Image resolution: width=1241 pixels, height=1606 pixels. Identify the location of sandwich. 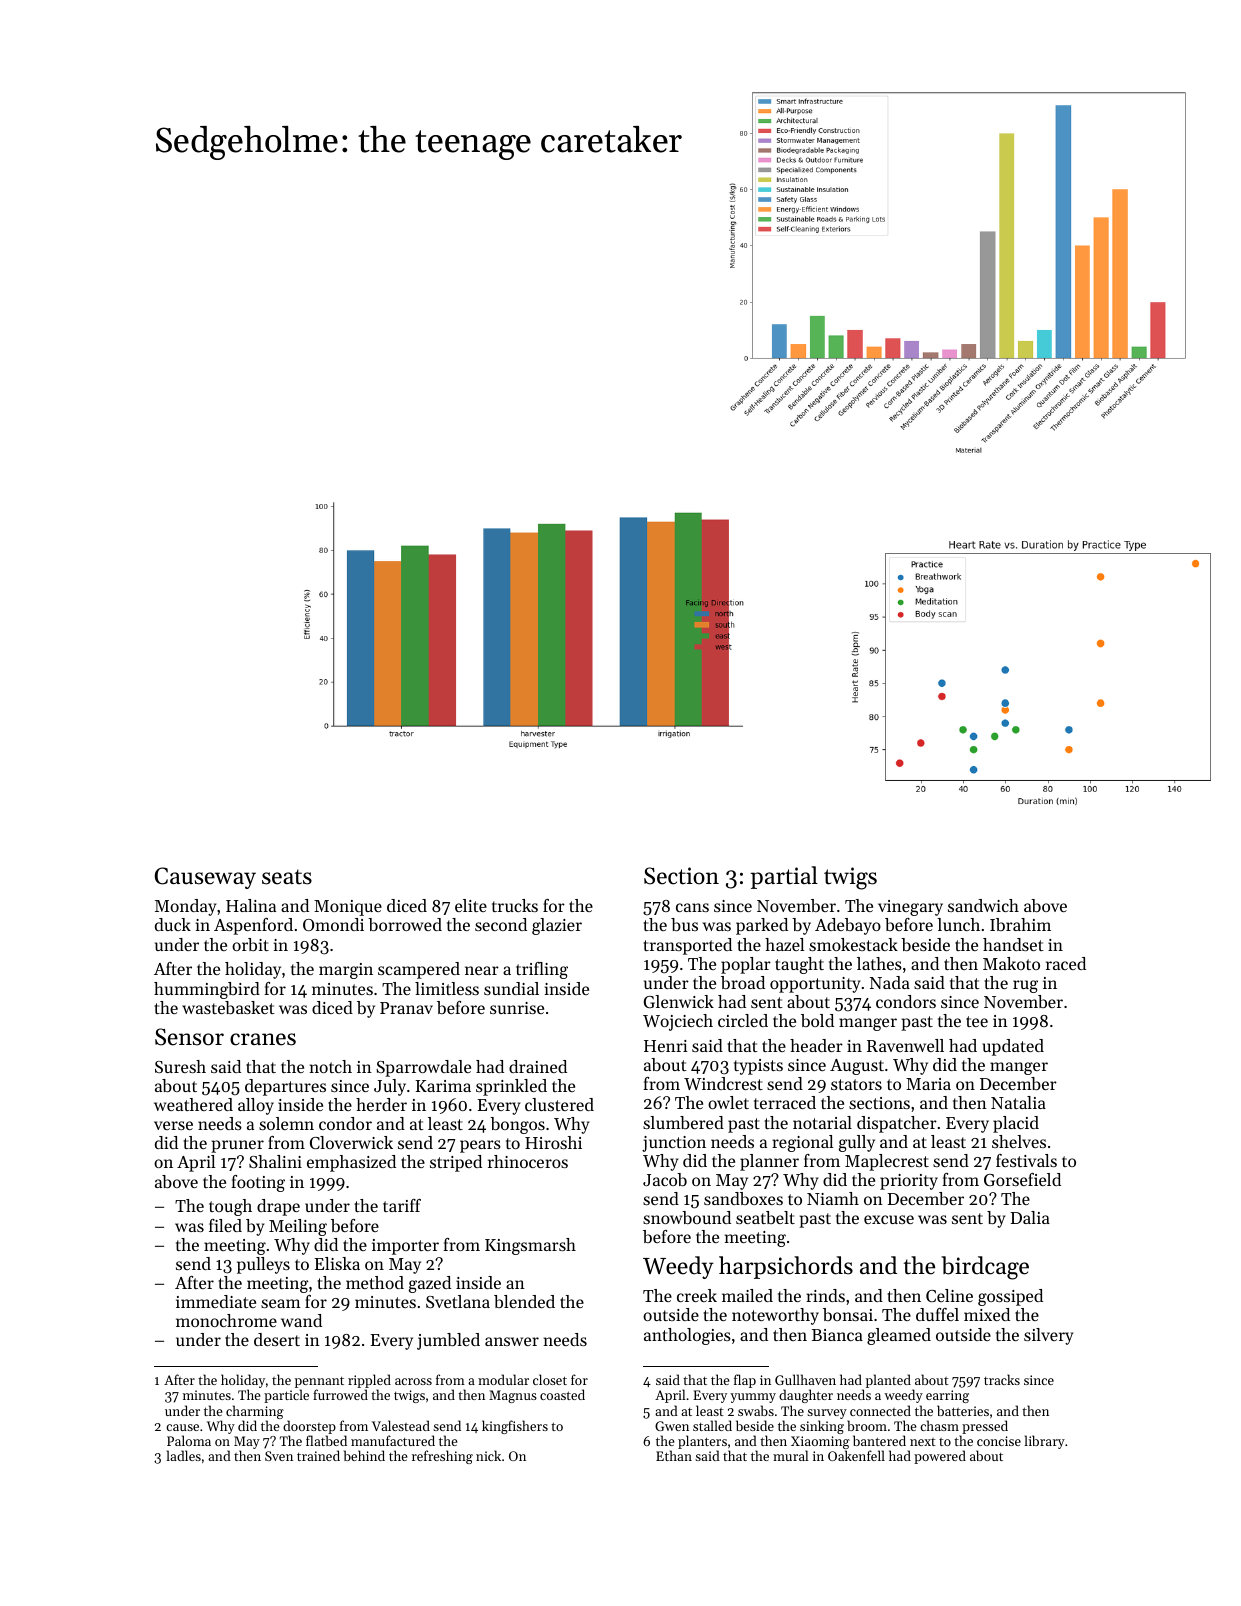
(983, 905).
